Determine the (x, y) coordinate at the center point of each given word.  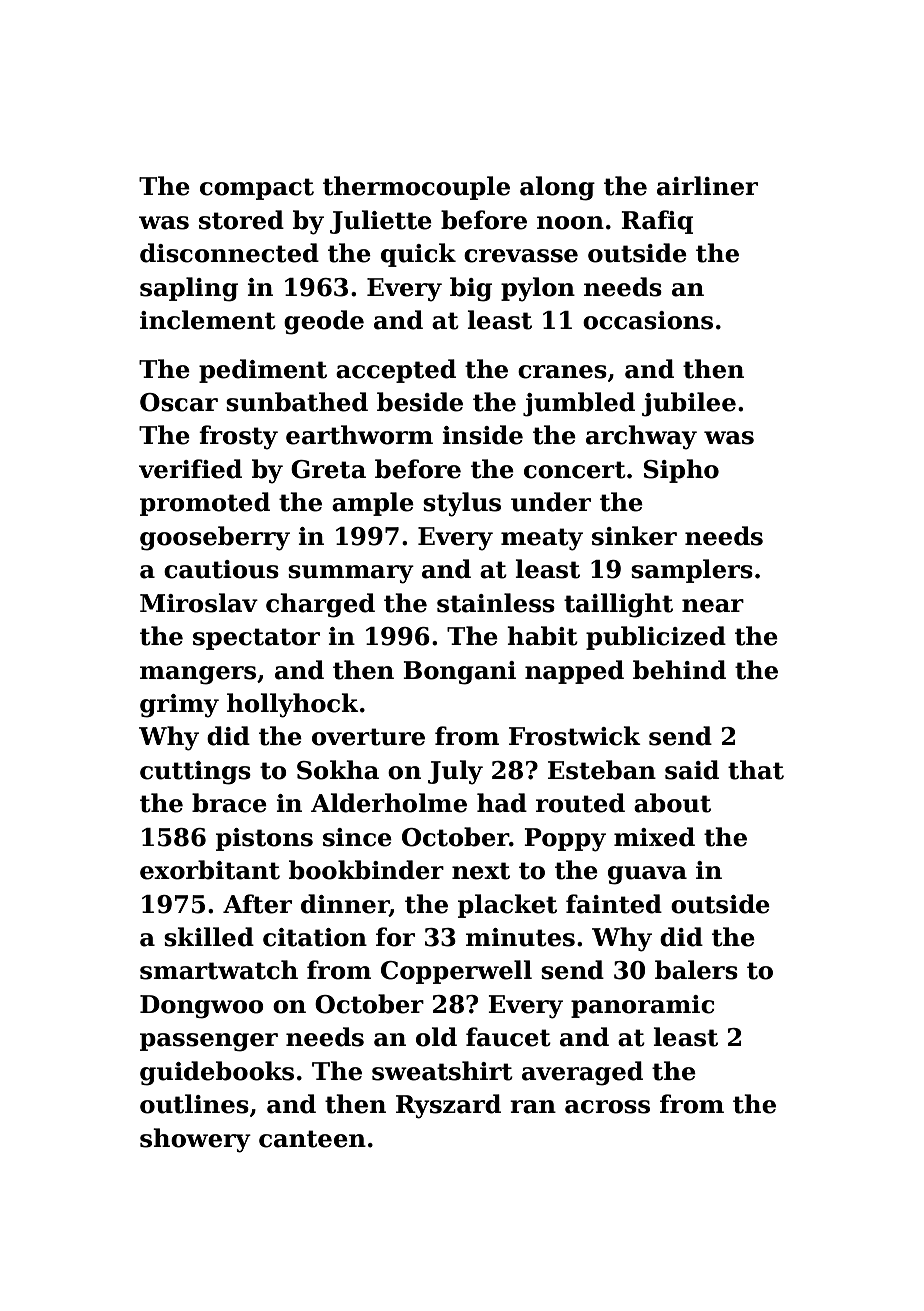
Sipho (681, 471)
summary (351, 574)
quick (418, 255)
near (713, 606)
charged (320, 605)
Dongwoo (202, 1007)
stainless (496, 603)
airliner (707, 186)
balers (696, 970)
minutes (520, 937)
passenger (209, 1042)
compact (257, 189)
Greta (328, 469)
